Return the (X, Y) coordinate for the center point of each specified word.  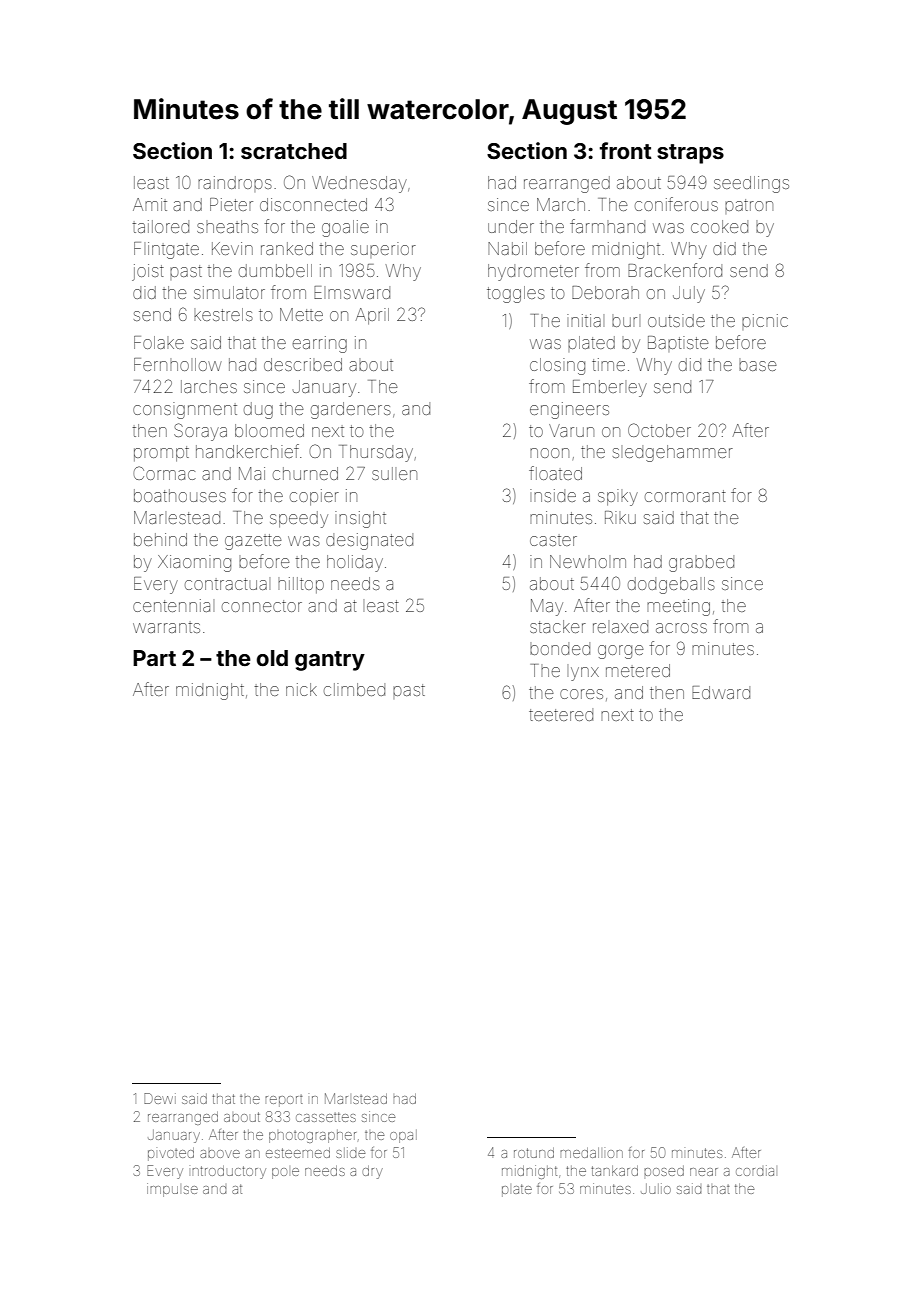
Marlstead (356, 1098)
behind (160, 539)
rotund (534, 1153)
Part (154, 658)
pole (285, 1173)
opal (403, 1136)
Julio (656, 1188)
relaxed (620, 626)
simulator (229, 292)
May (547, 607)
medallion (591, 1153)
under (511, 226)
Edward (721, 692)
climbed (354, 689)
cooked (719, 226)
